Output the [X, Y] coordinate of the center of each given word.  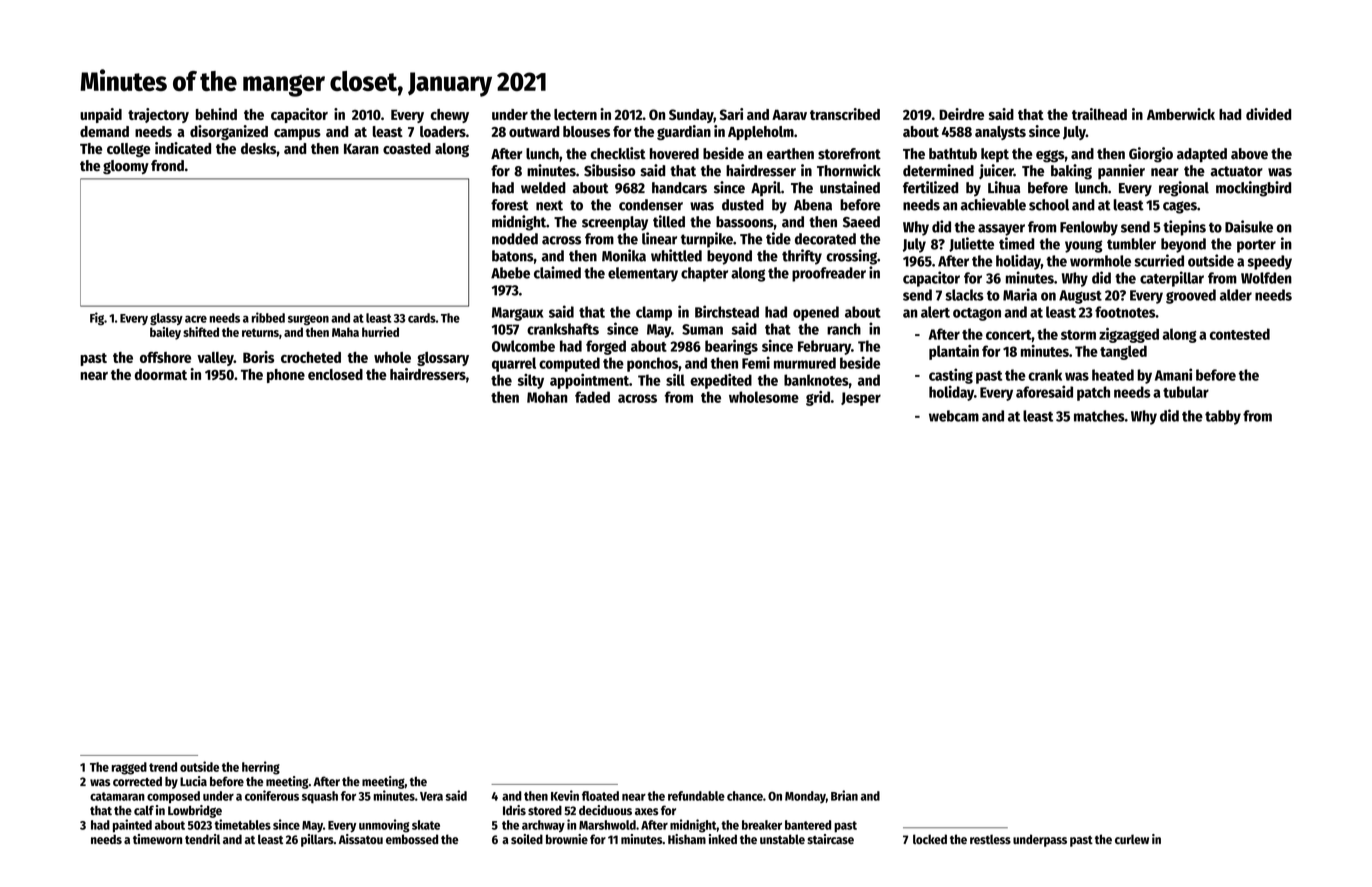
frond [167, 166]
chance [745, 796]
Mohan [547, 397]
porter [1256, 246]
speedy [1270, 262]
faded [592, 397]
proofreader [829, 274]
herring [261, 768]
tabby [1223, 417]
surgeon [308, 320]
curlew [1132, 839]
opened [816, 313]
